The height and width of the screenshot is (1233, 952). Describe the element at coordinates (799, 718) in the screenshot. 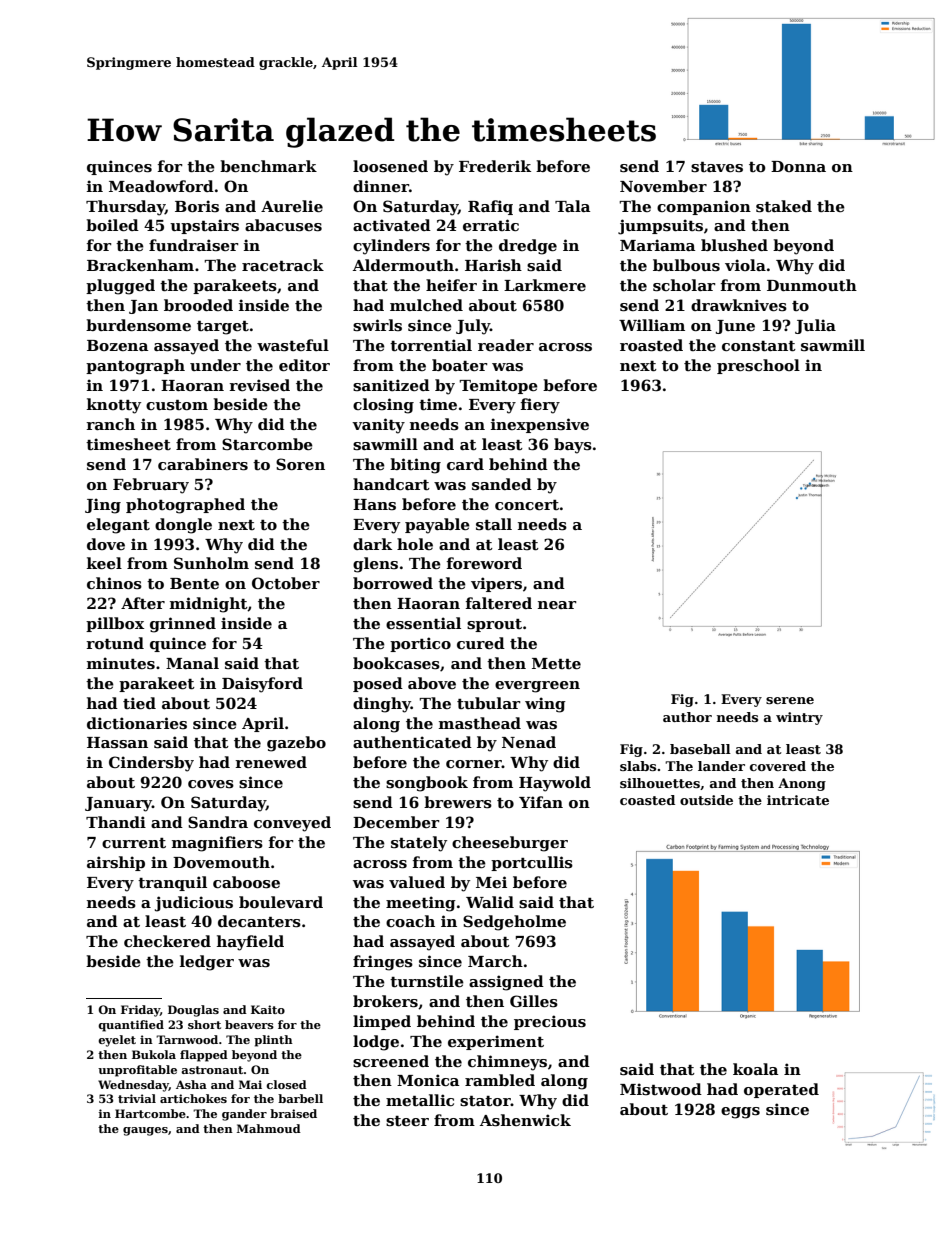

I see `wintry` at that location.
